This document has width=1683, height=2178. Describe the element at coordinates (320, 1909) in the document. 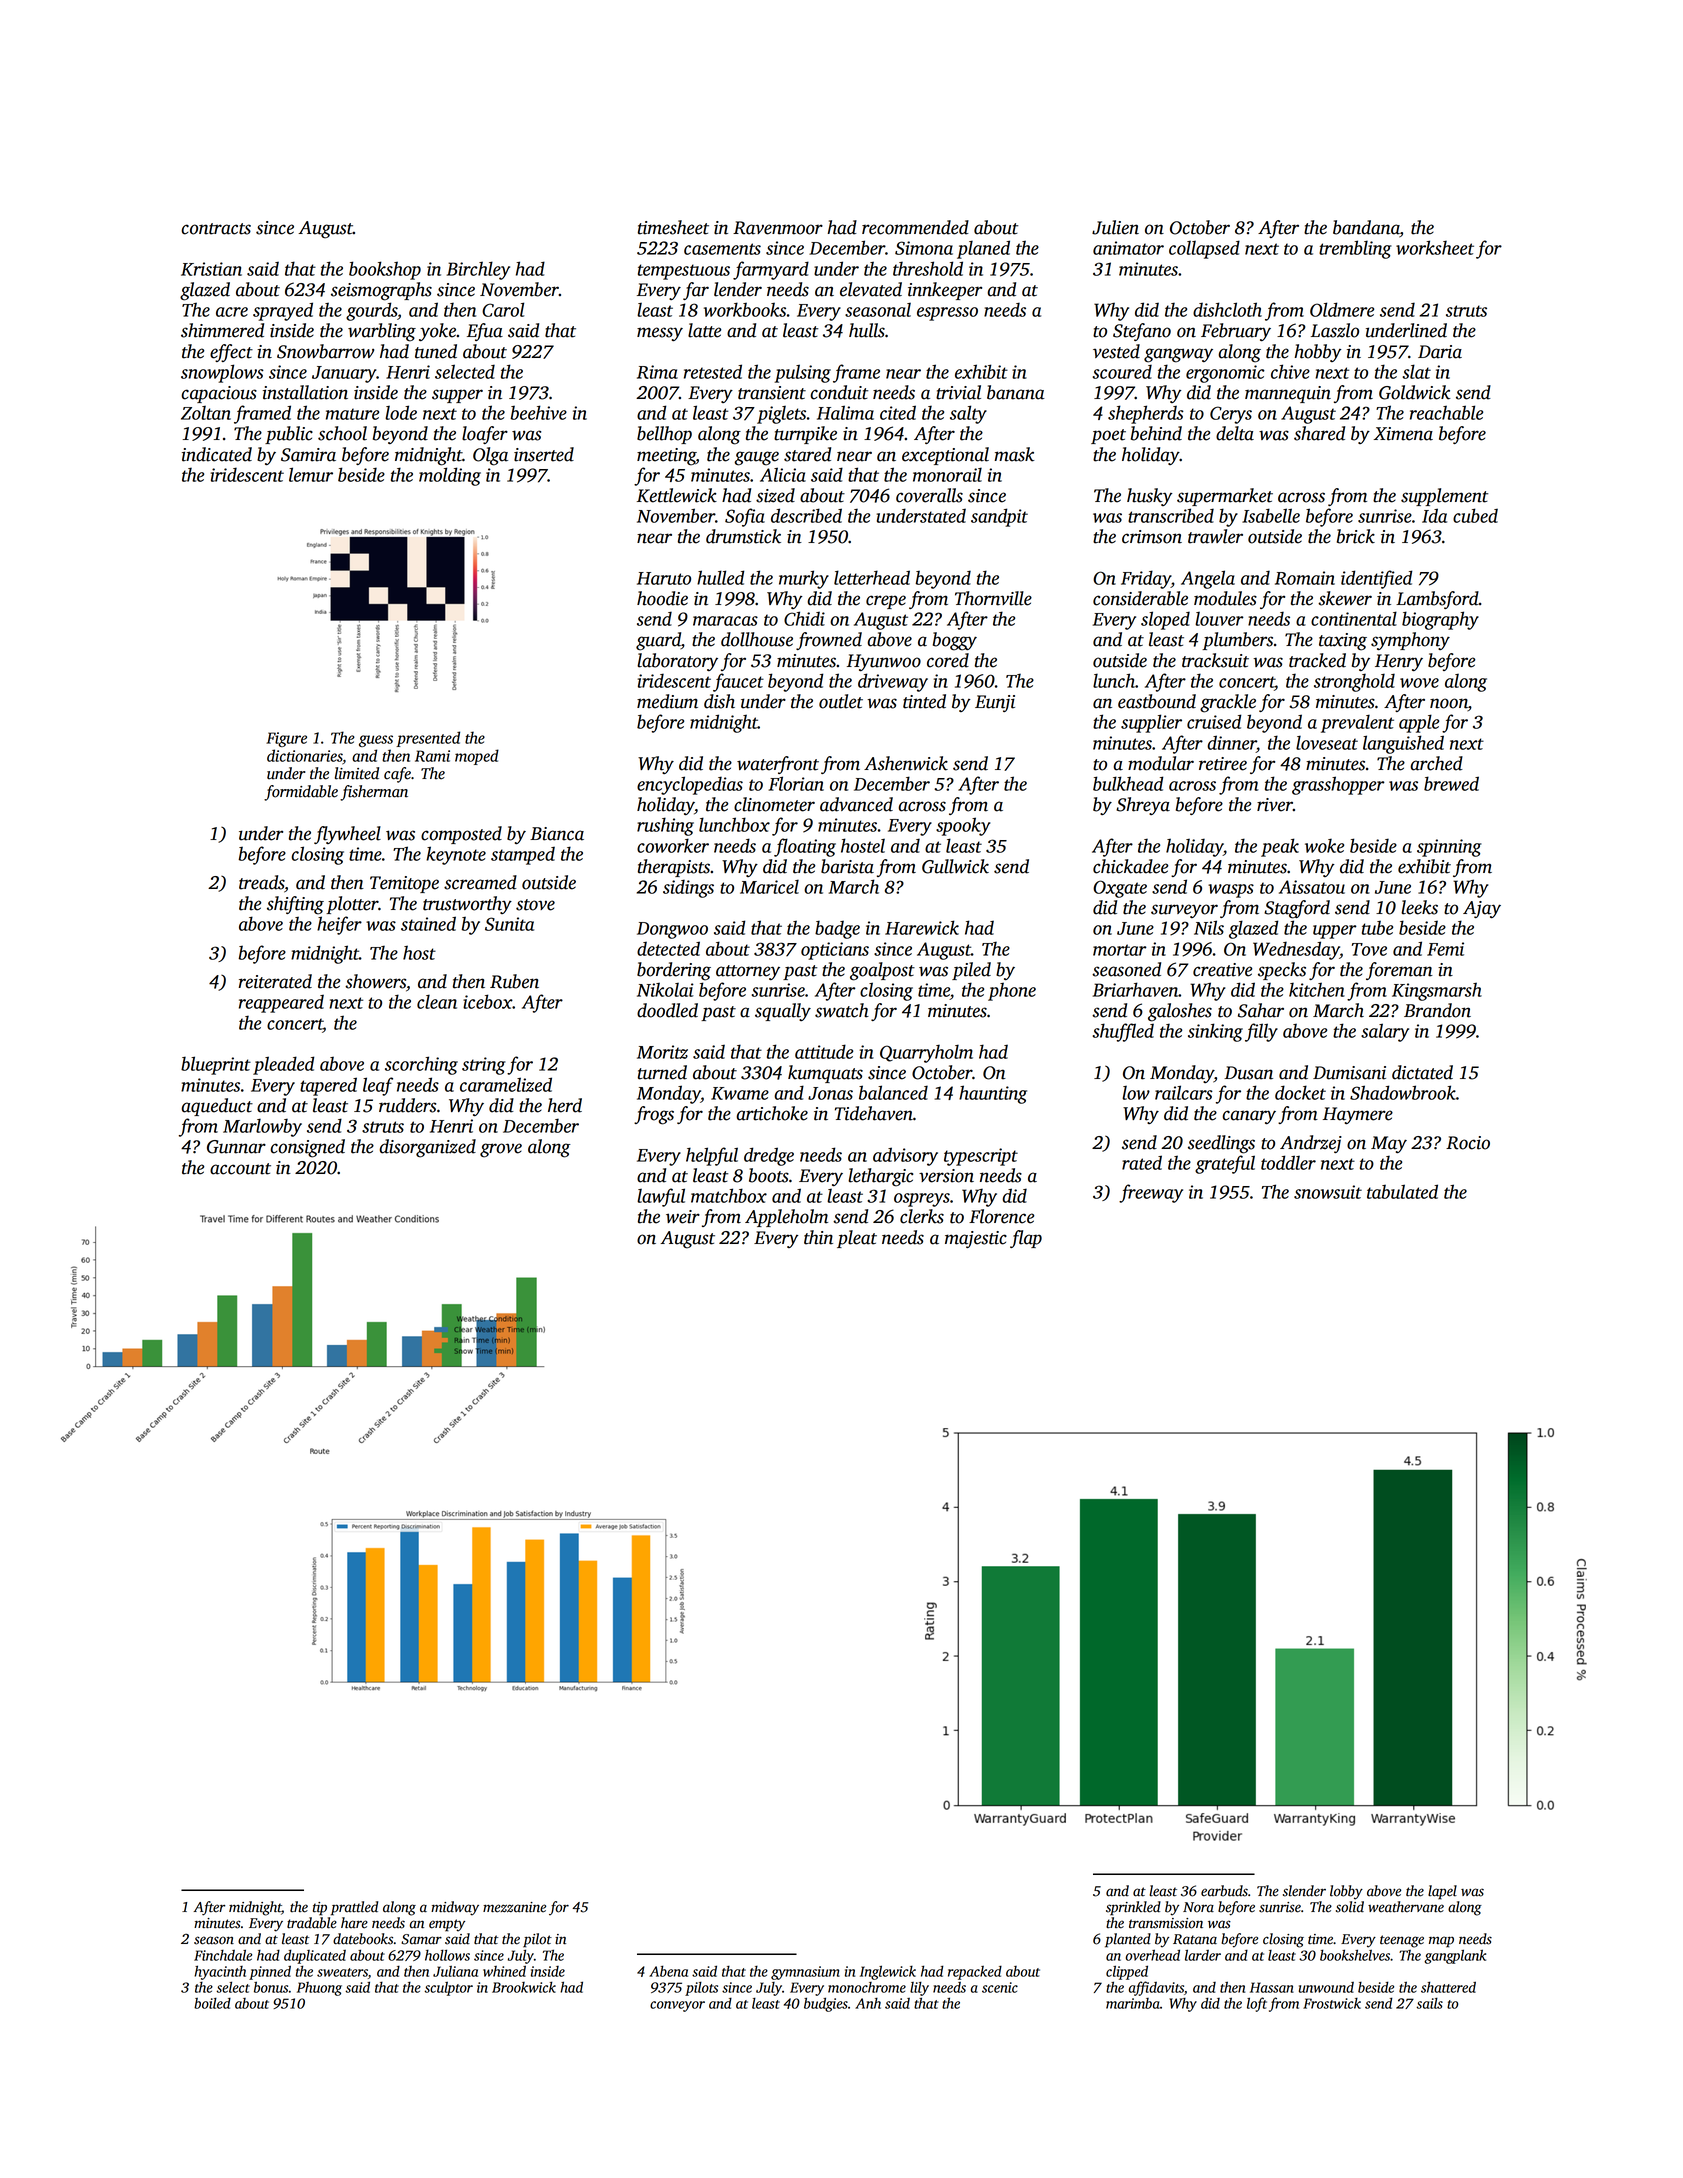

I see `tip` at that location.
